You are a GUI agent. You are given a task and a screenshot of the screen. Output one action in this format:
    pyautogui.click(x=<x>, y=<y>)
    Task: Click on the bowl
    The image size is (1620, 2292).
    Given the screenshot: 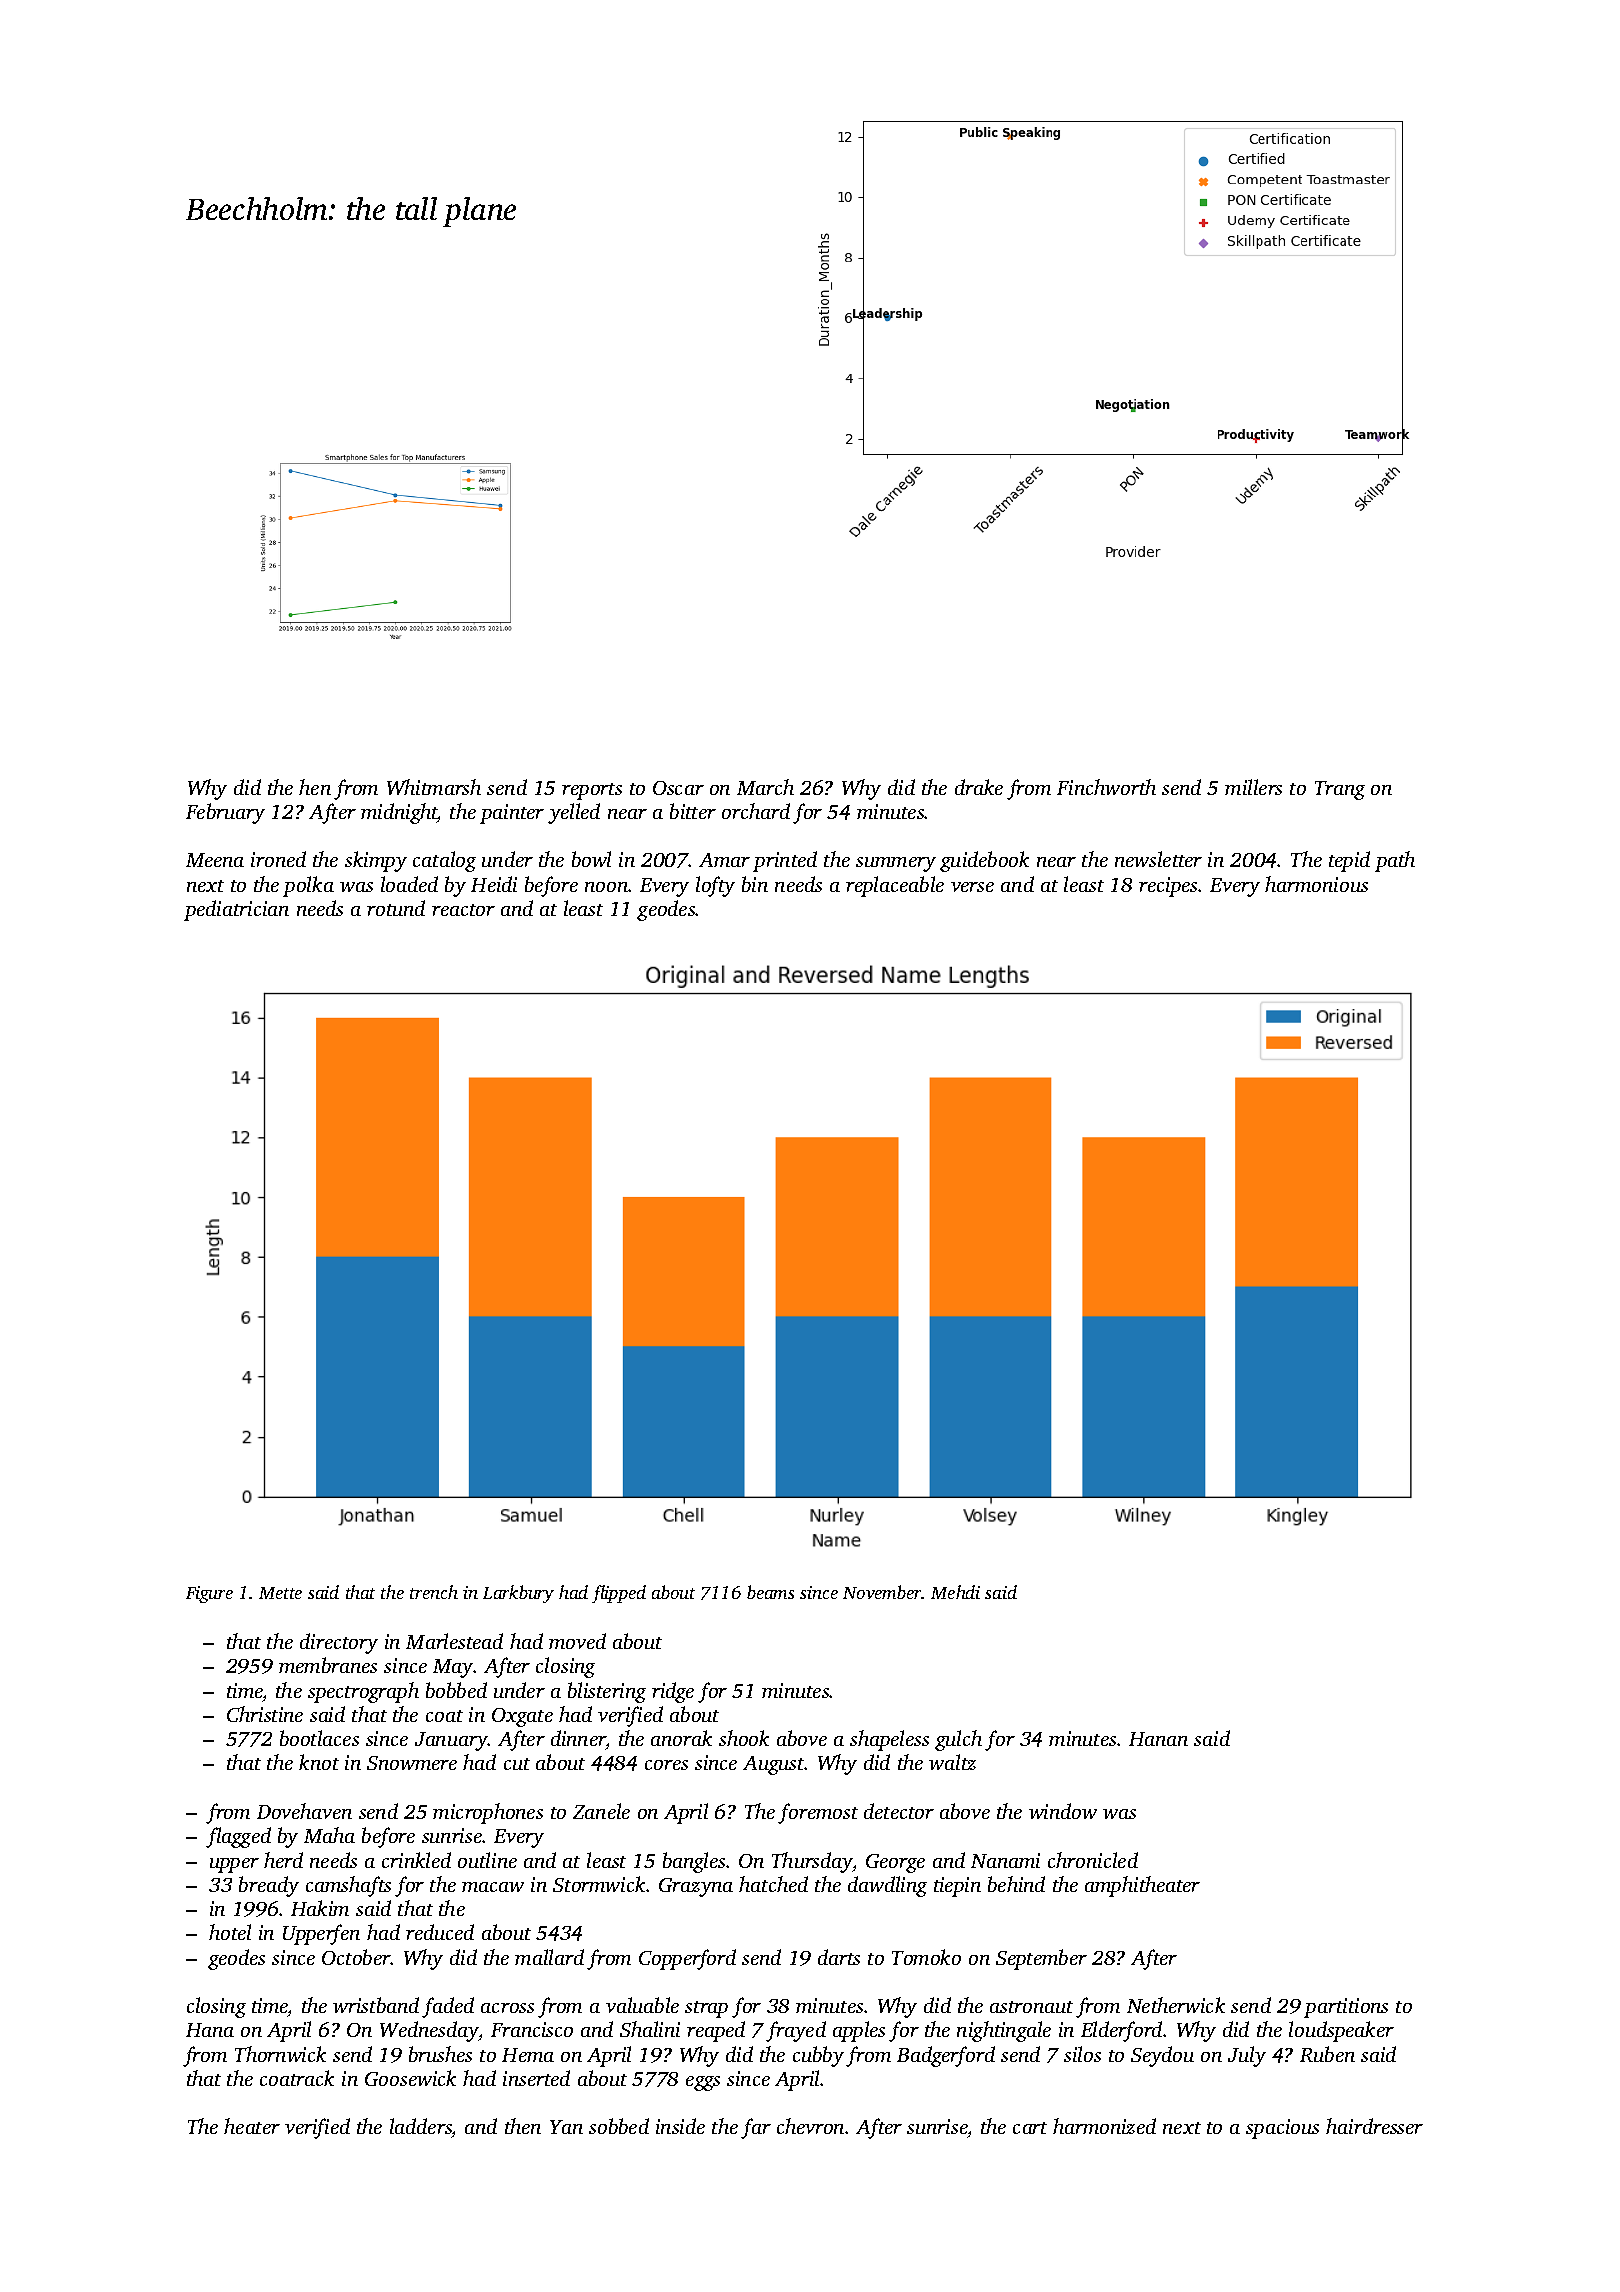 What is the action you would take?
    pyautogui.click(x=591, y=859)
